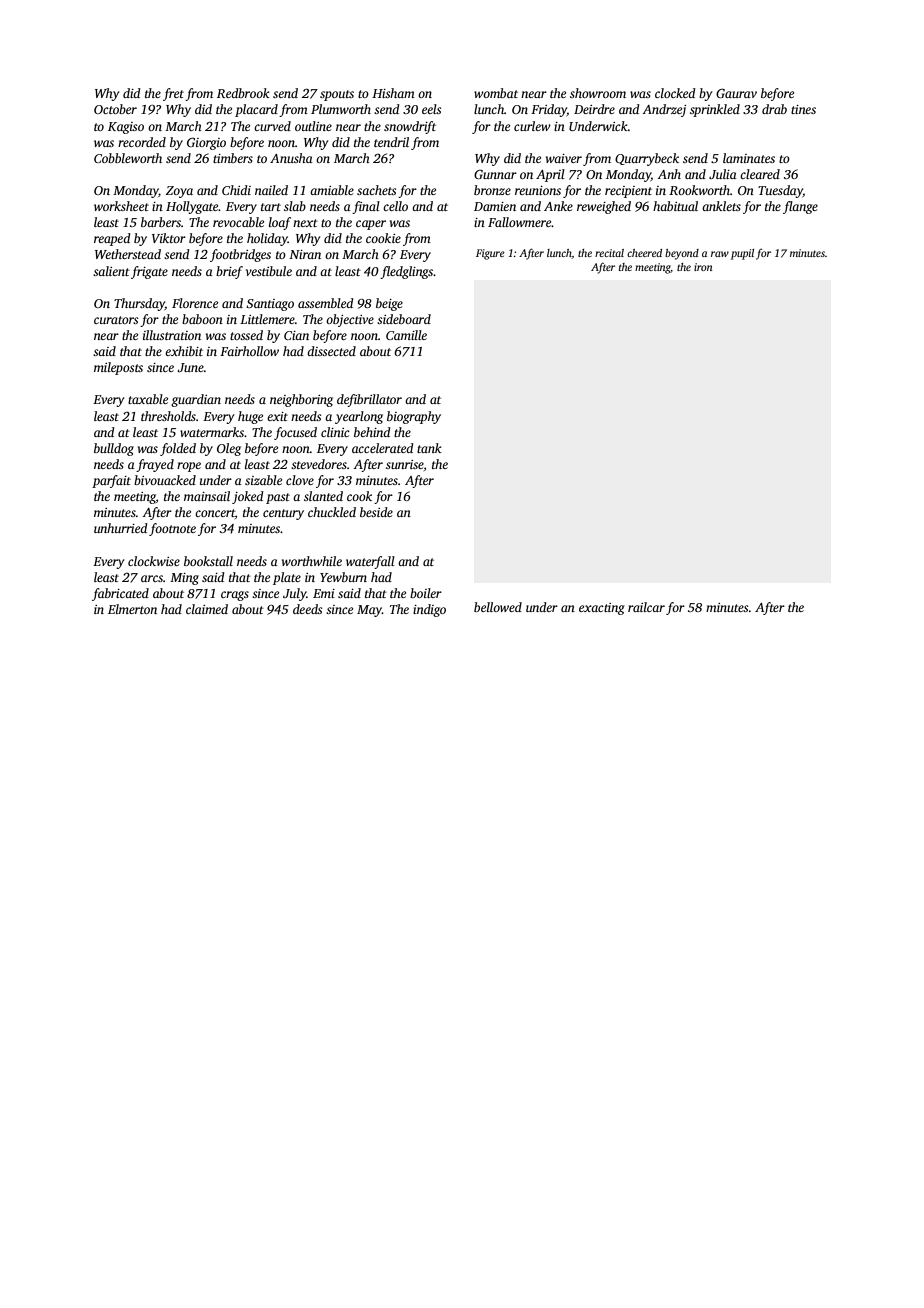 This screenshot has height=1308, width=924. What do you see at coordinates (720, 254) in the screenshot?
I see `raw` at bounding box center [720, 254].
